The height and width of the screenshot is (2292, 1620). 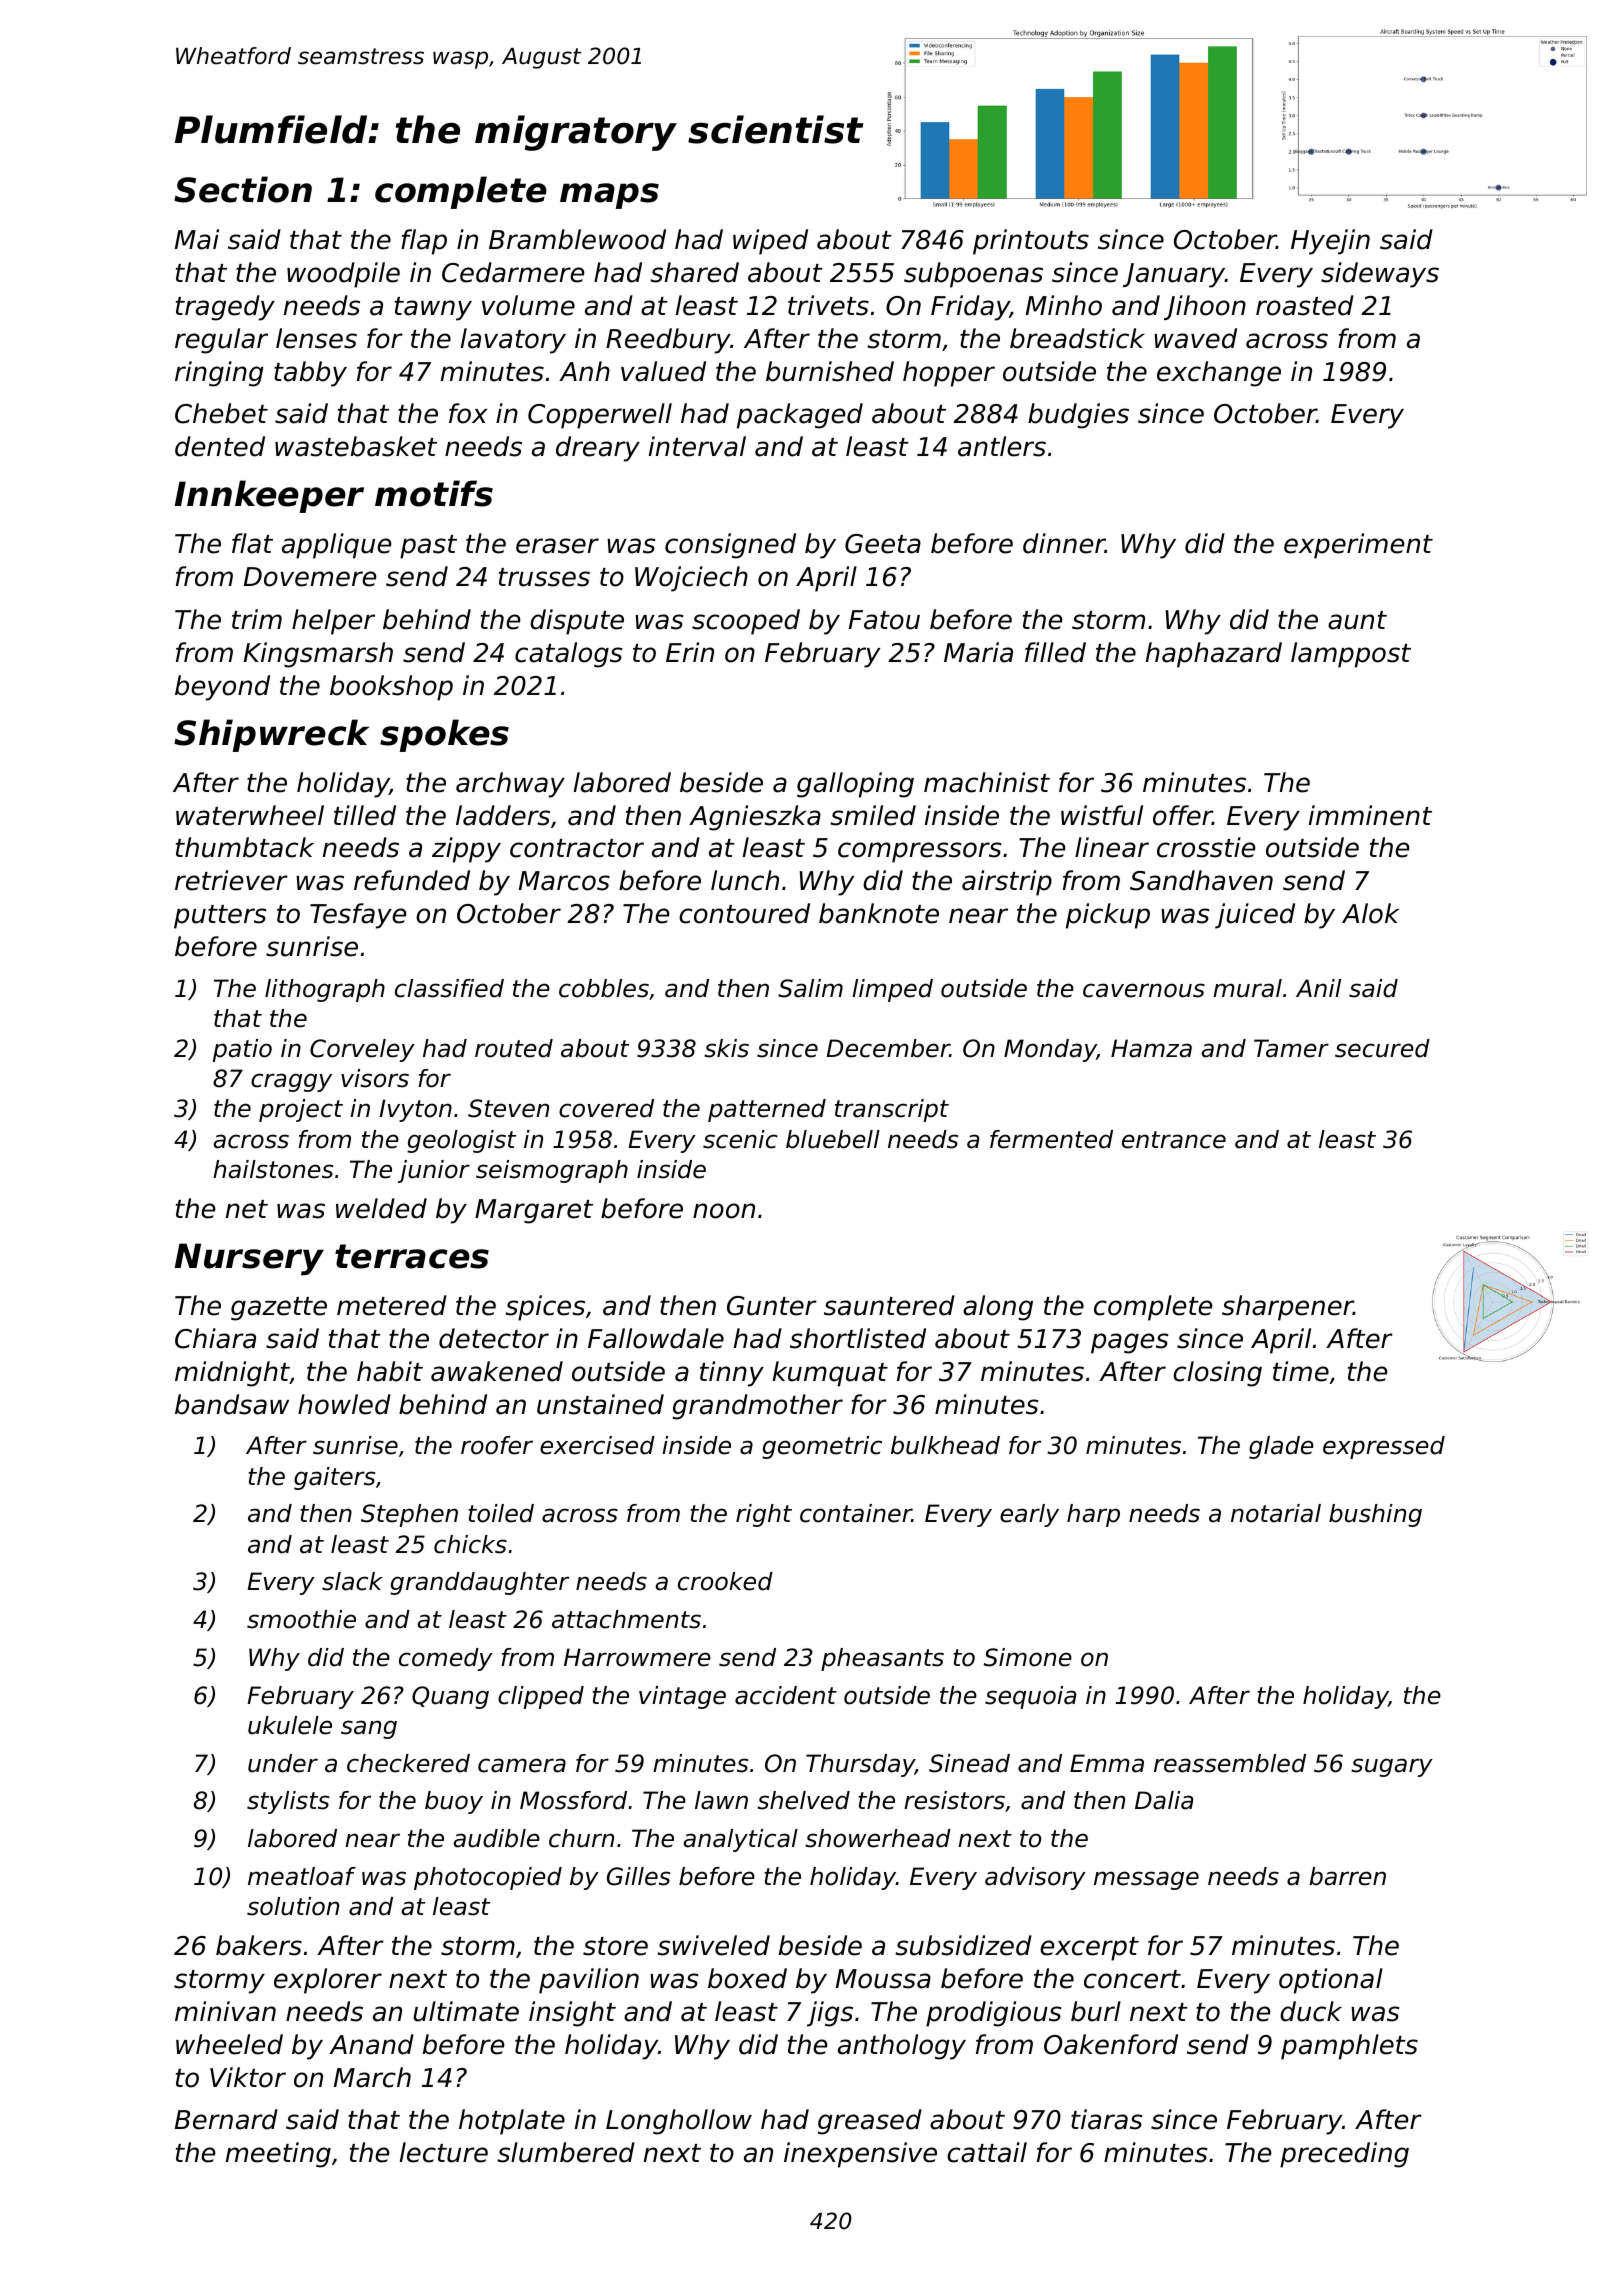 I want to click on flap, so click(x=424, y=242).
